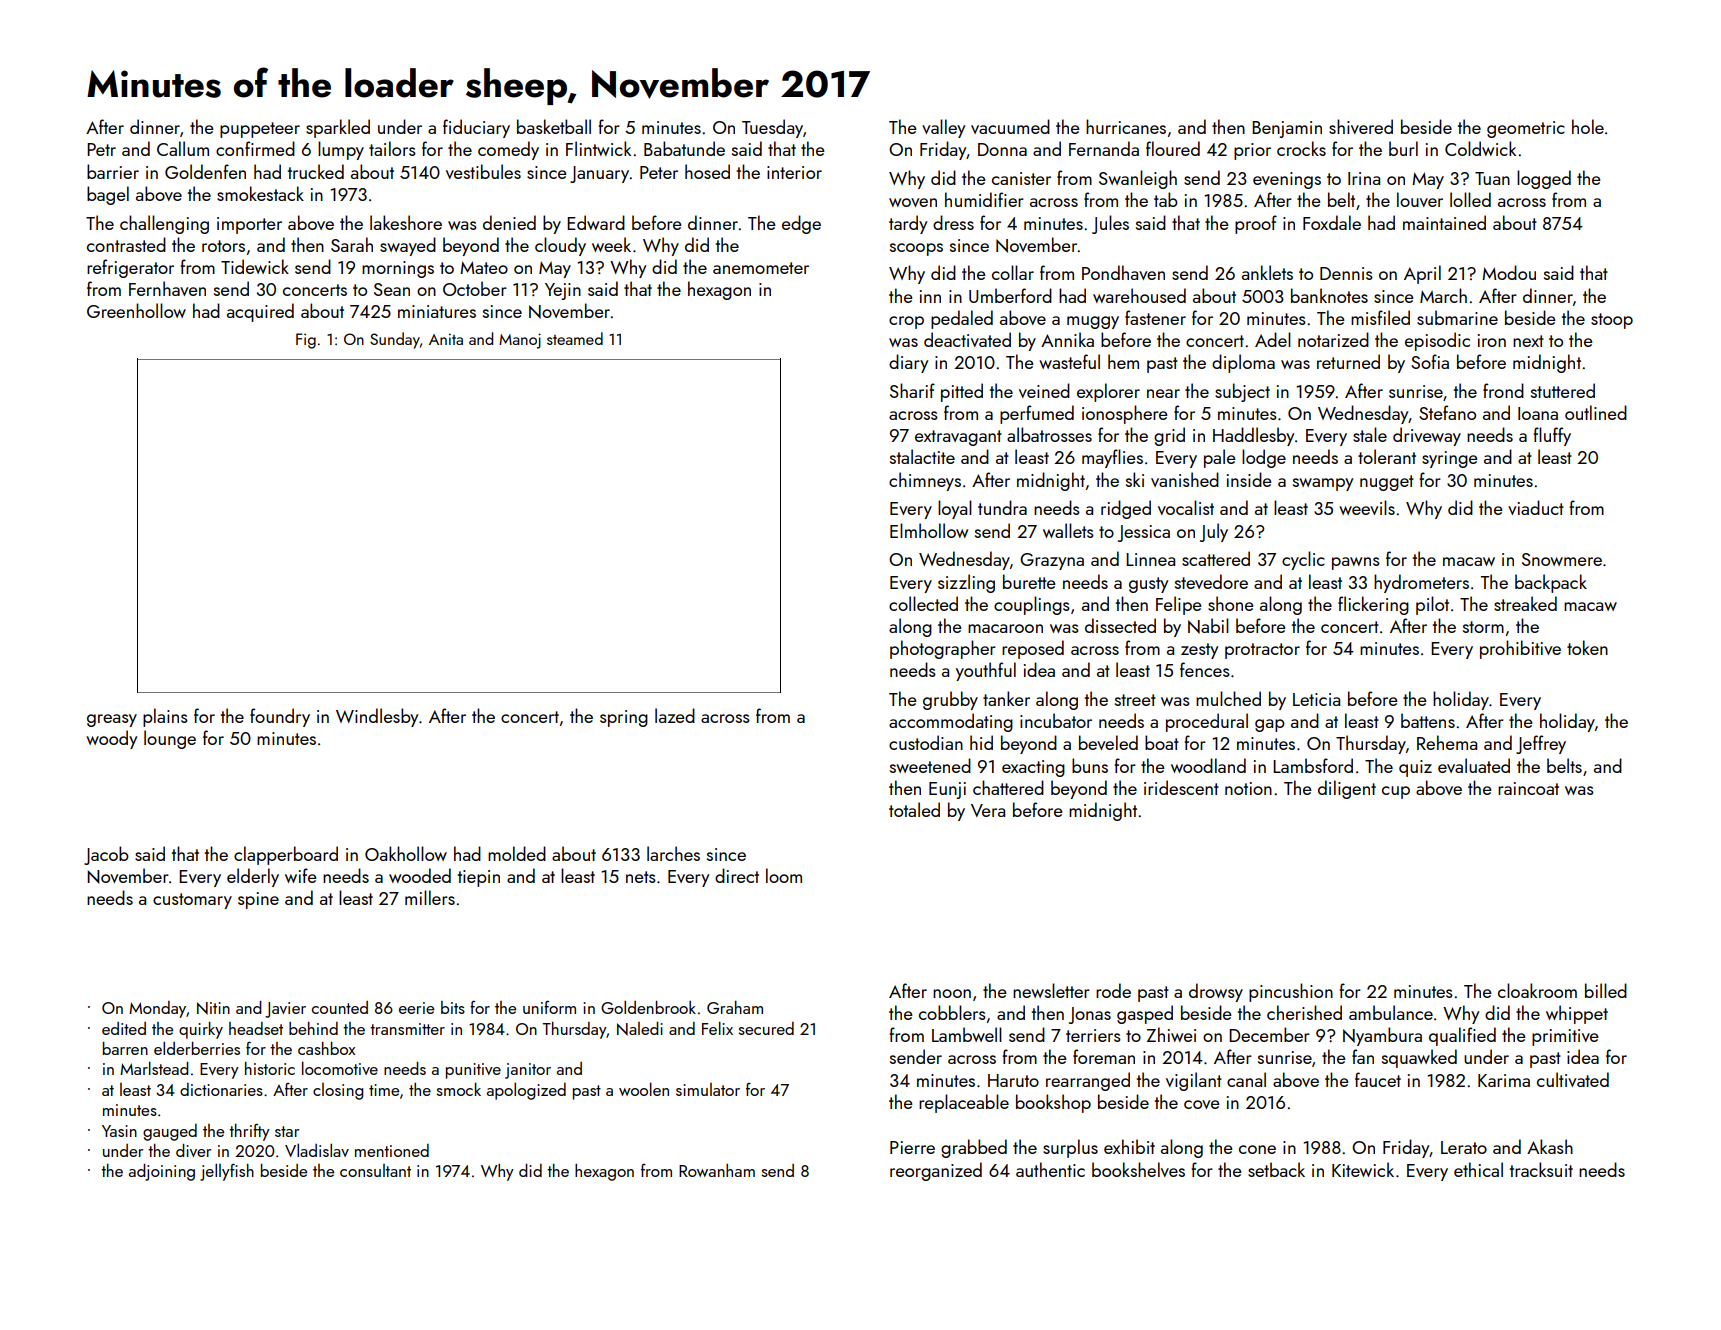  What do you see at coordinates (1332, 222) in the page?
I see `Foxdale` at bounding box center [1332, 222].
